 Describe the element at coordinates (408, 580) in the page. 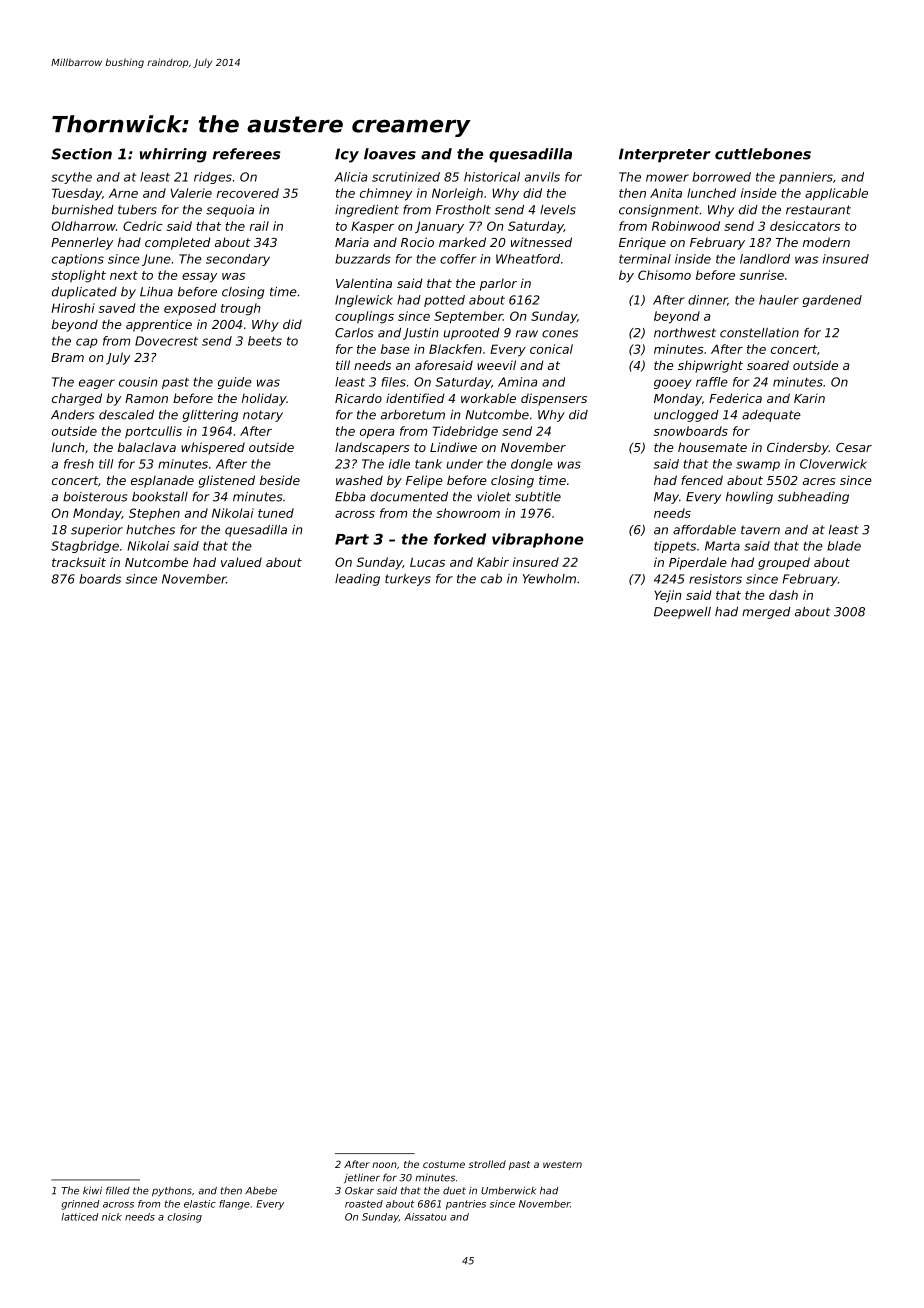

I see `turkeys` at that location.
